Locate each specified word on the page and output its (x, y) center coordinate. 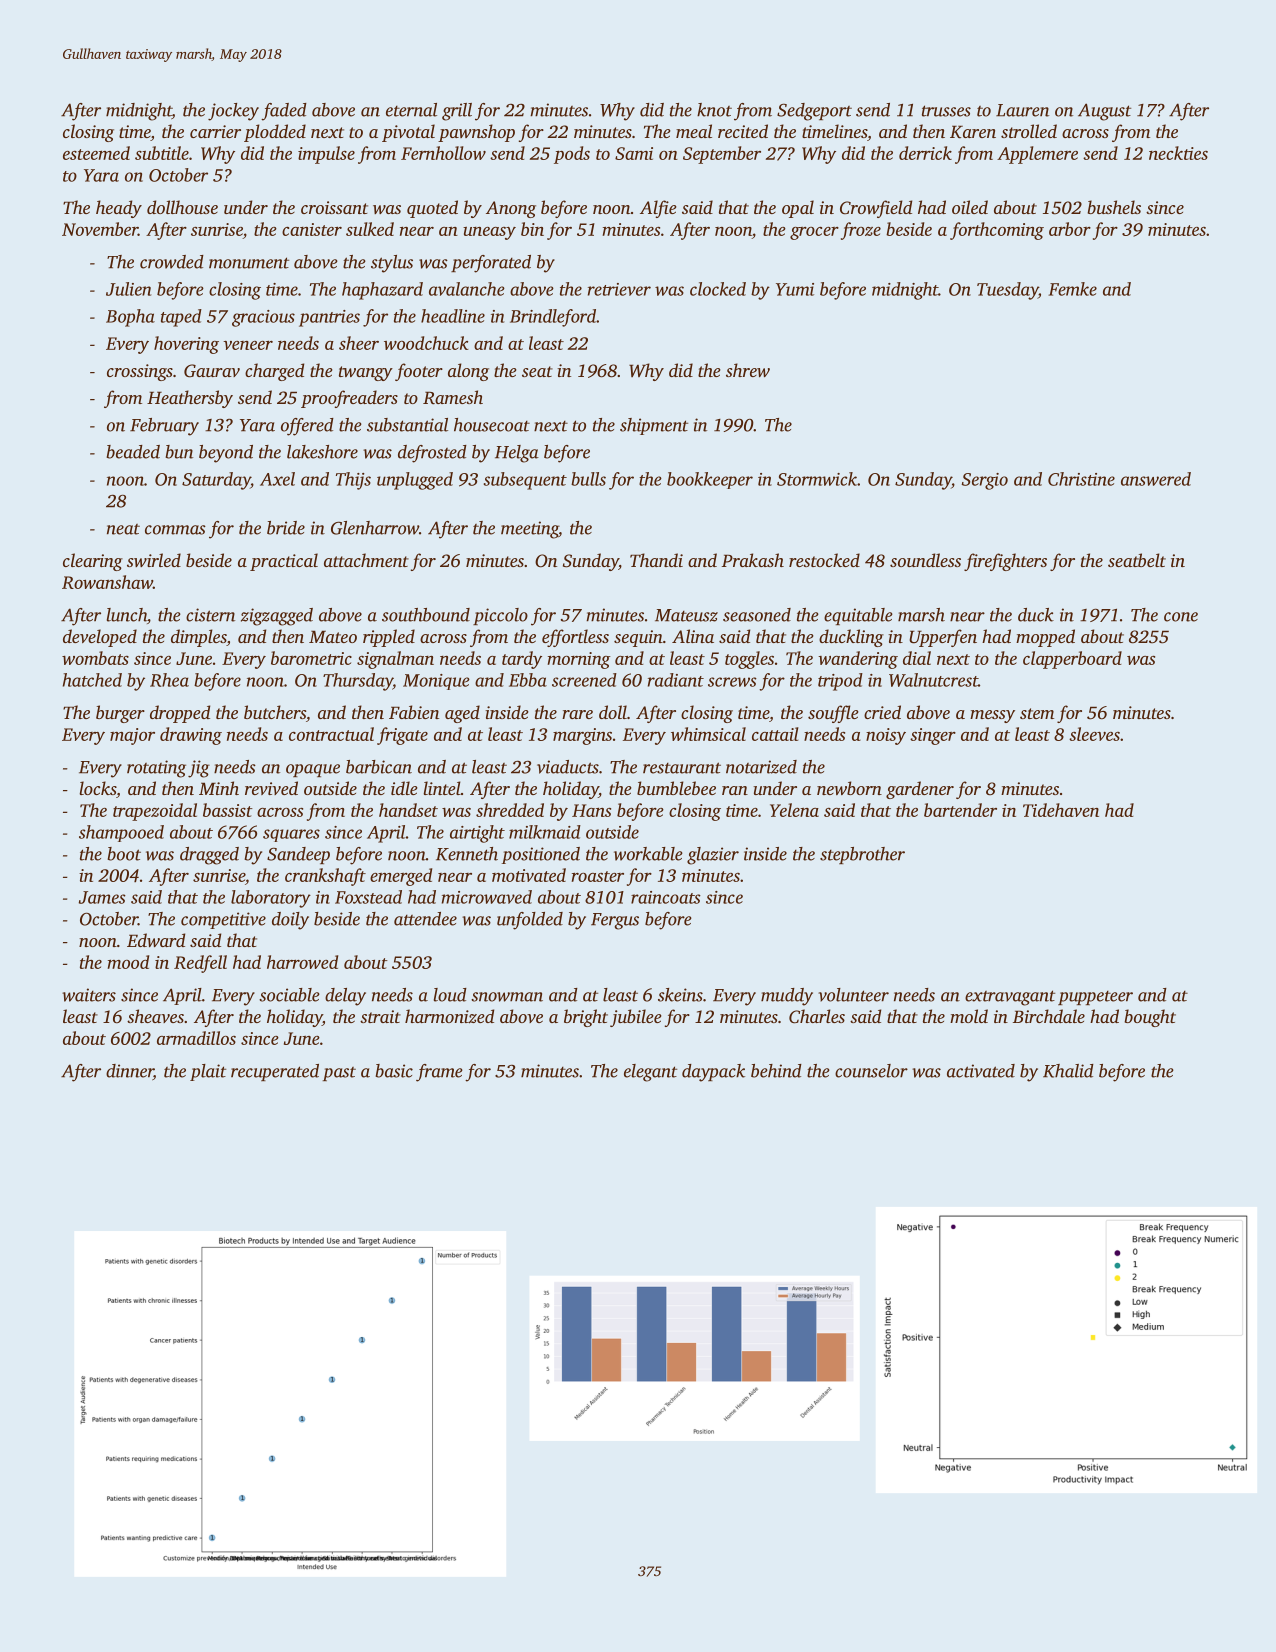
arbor (1070, 229)
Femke (1072, 289)
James (102, 897)
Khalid (1068, 1071)
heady (119, 209)
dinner (130, 1072)
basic (394, 1071)
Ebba (528, 680)
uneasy (489, 233)
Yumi (795, 289)
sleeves (1094, 734)
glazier (713, 856)
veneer (248, 345)
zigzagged (277, 617)
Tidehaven (1061, 810)
